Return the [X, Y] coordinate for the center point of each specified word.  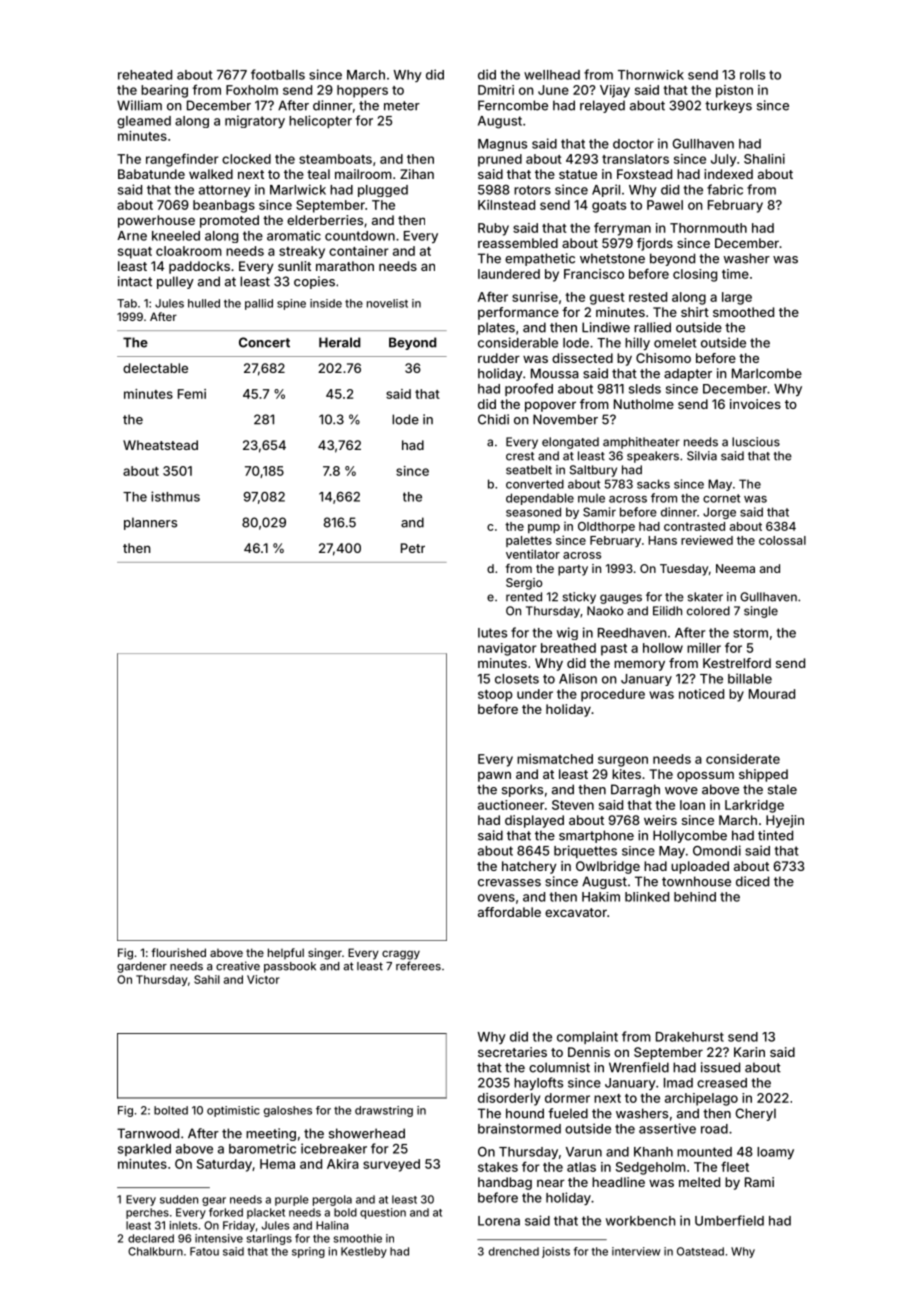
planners [150, 523]
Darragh [635, 790]
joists [556, 1252]
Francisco [594, 274]
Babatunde [151, 174]
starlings [269, 1239]
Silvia [702, 456]
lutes [492, 633]
